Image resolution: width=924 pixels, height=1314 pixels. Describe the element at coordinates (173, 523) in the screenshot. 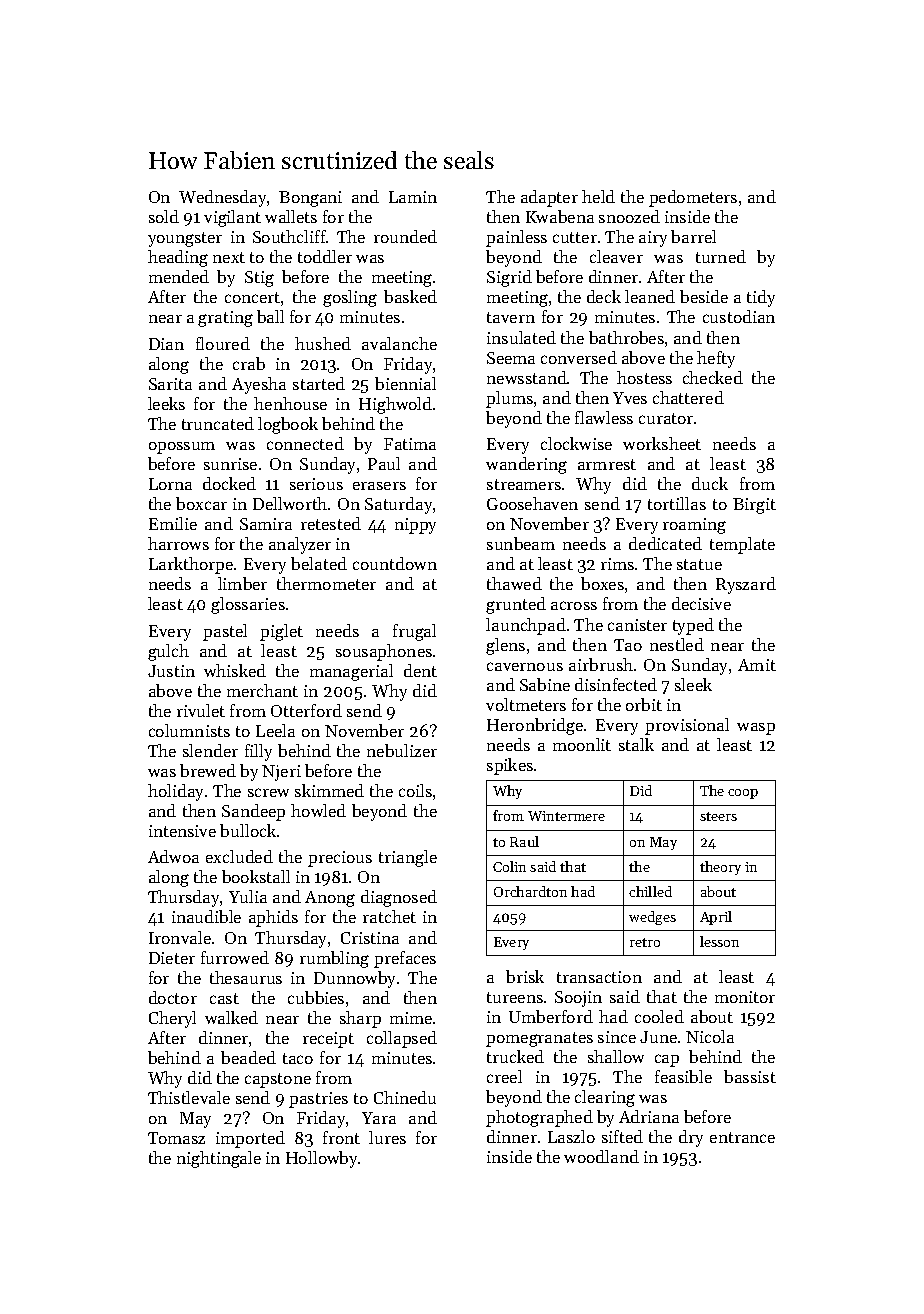

I see `Emilie` at that location.
